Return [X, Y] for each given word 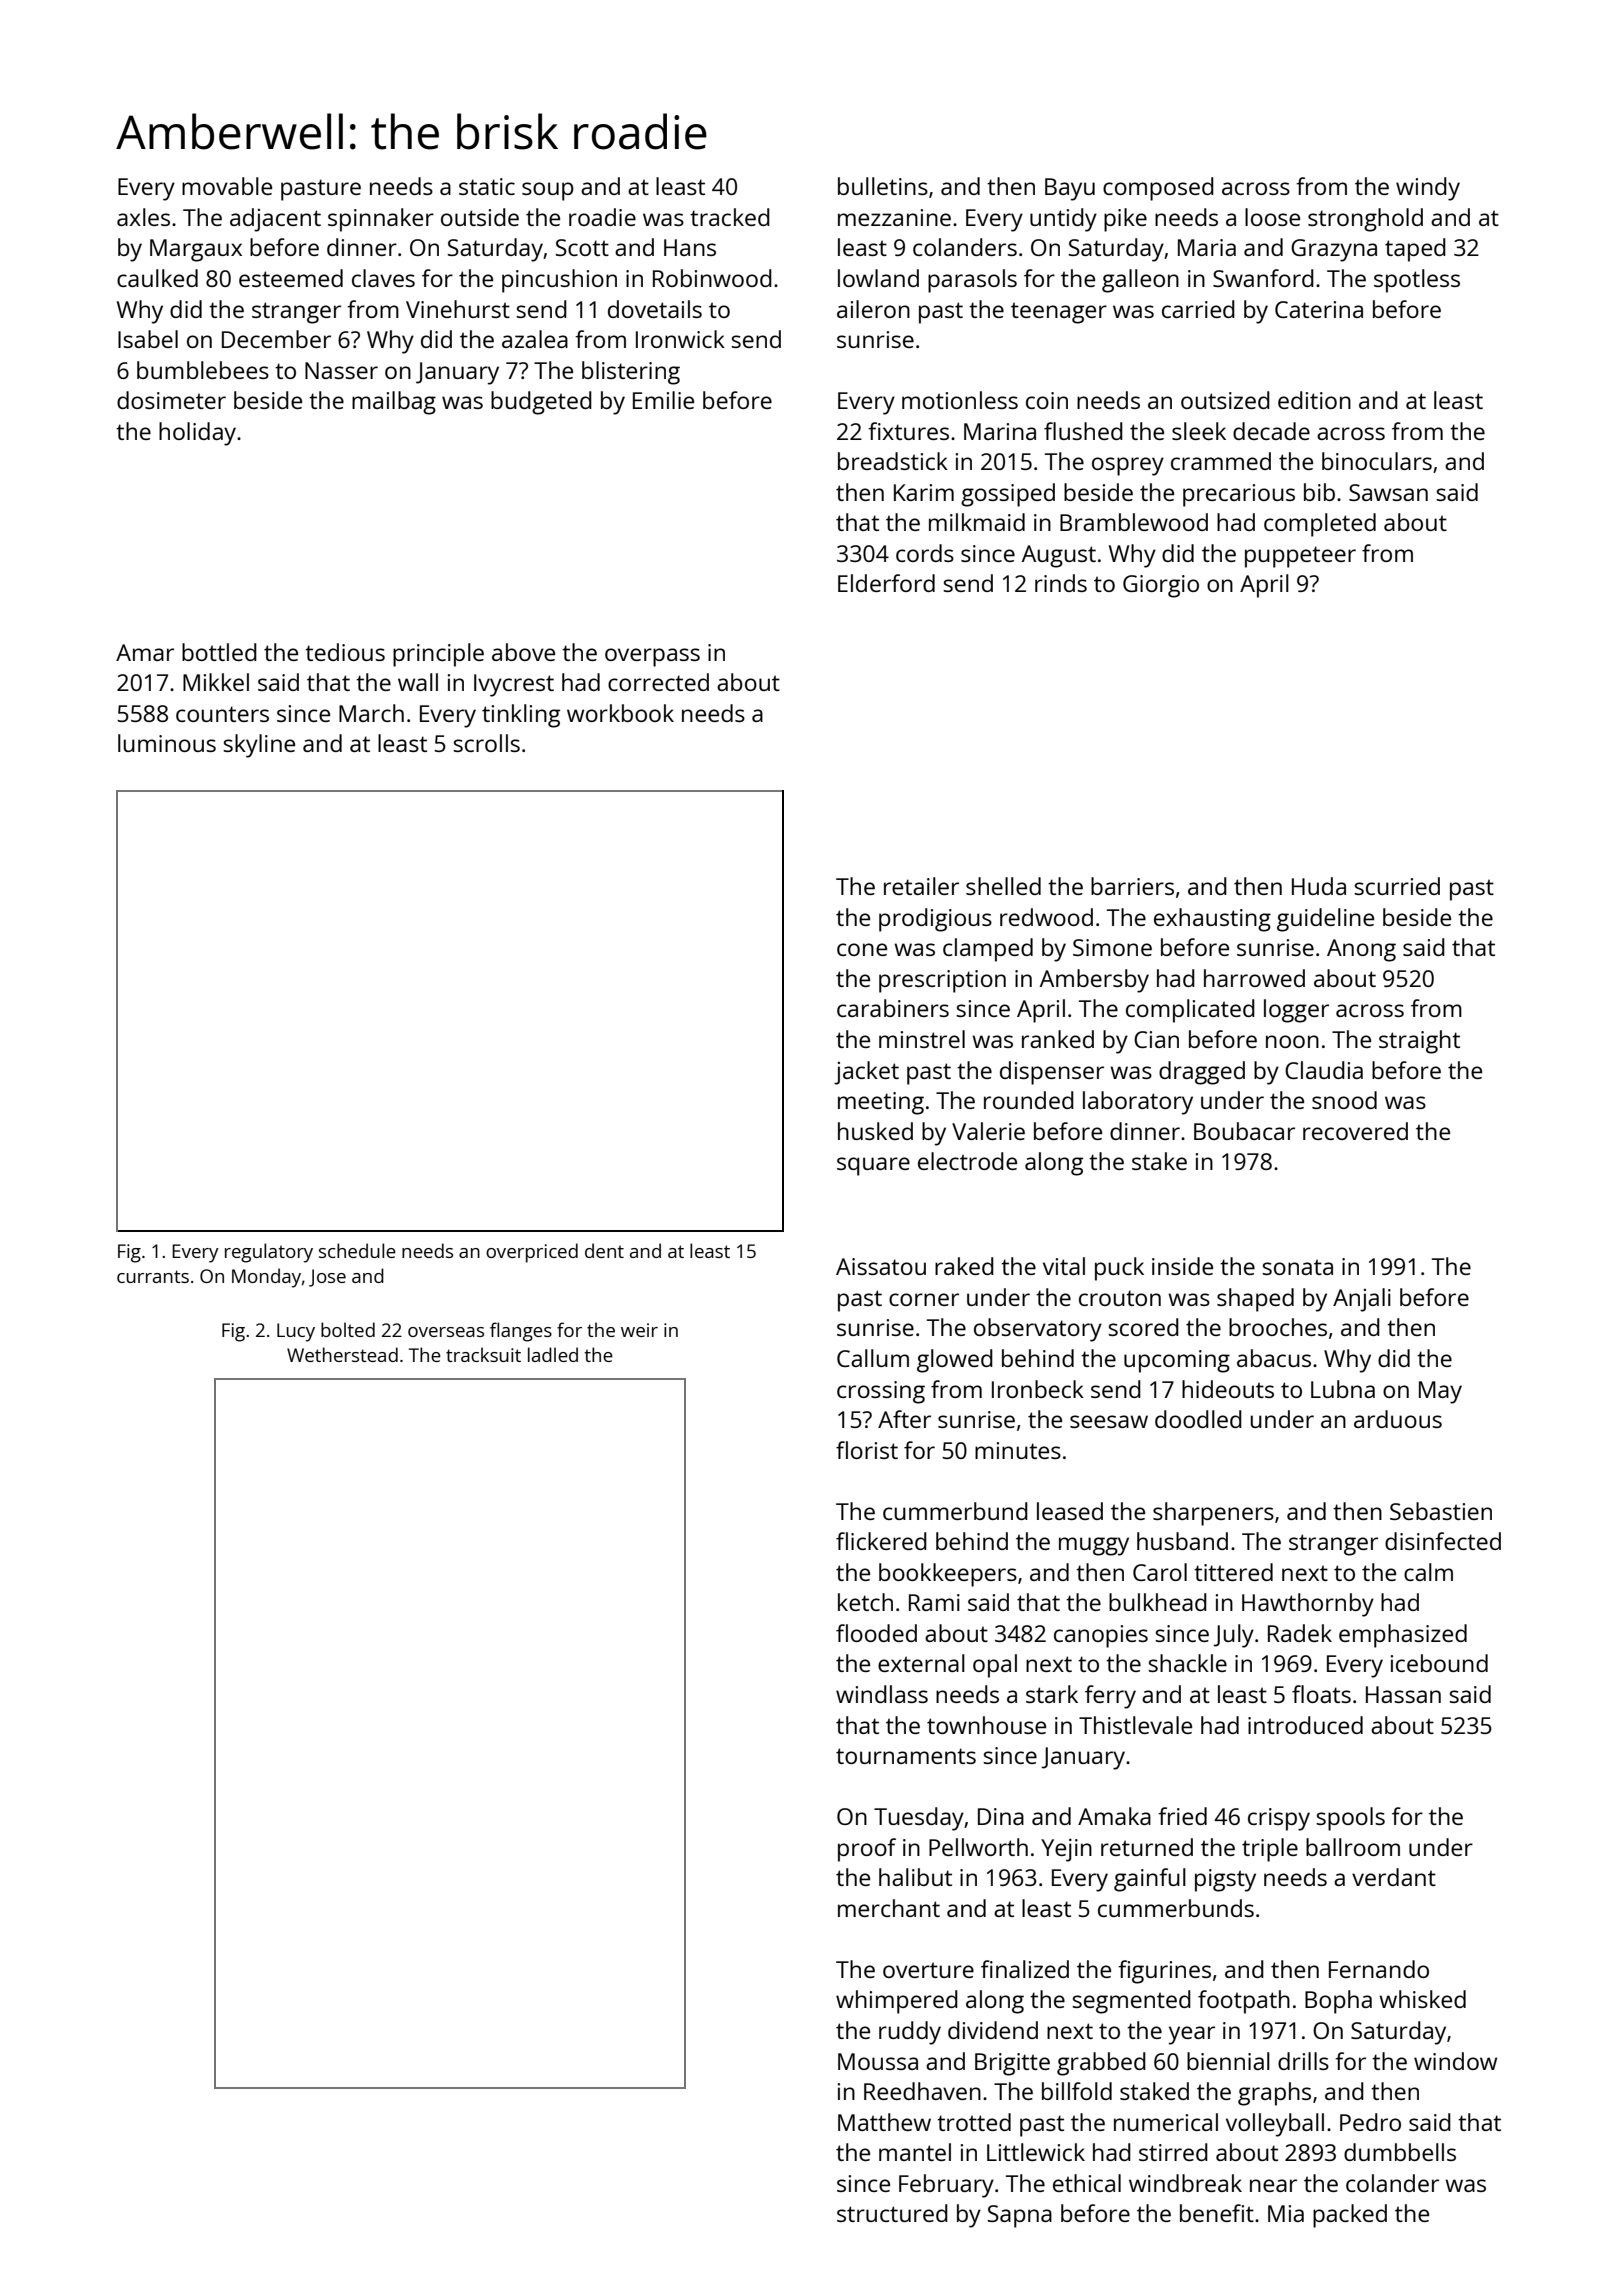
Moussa [878, 2061]
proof [867, 1850]
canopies [1101, 1636]
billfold [1077, 2091]
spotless [1417, 281]
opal [995, 1666]
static [487, 186]
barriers [1132, 886]
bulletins [883, 186]
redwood [1046, 917]
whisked [1422, 1999]
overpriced [532, 1253]
